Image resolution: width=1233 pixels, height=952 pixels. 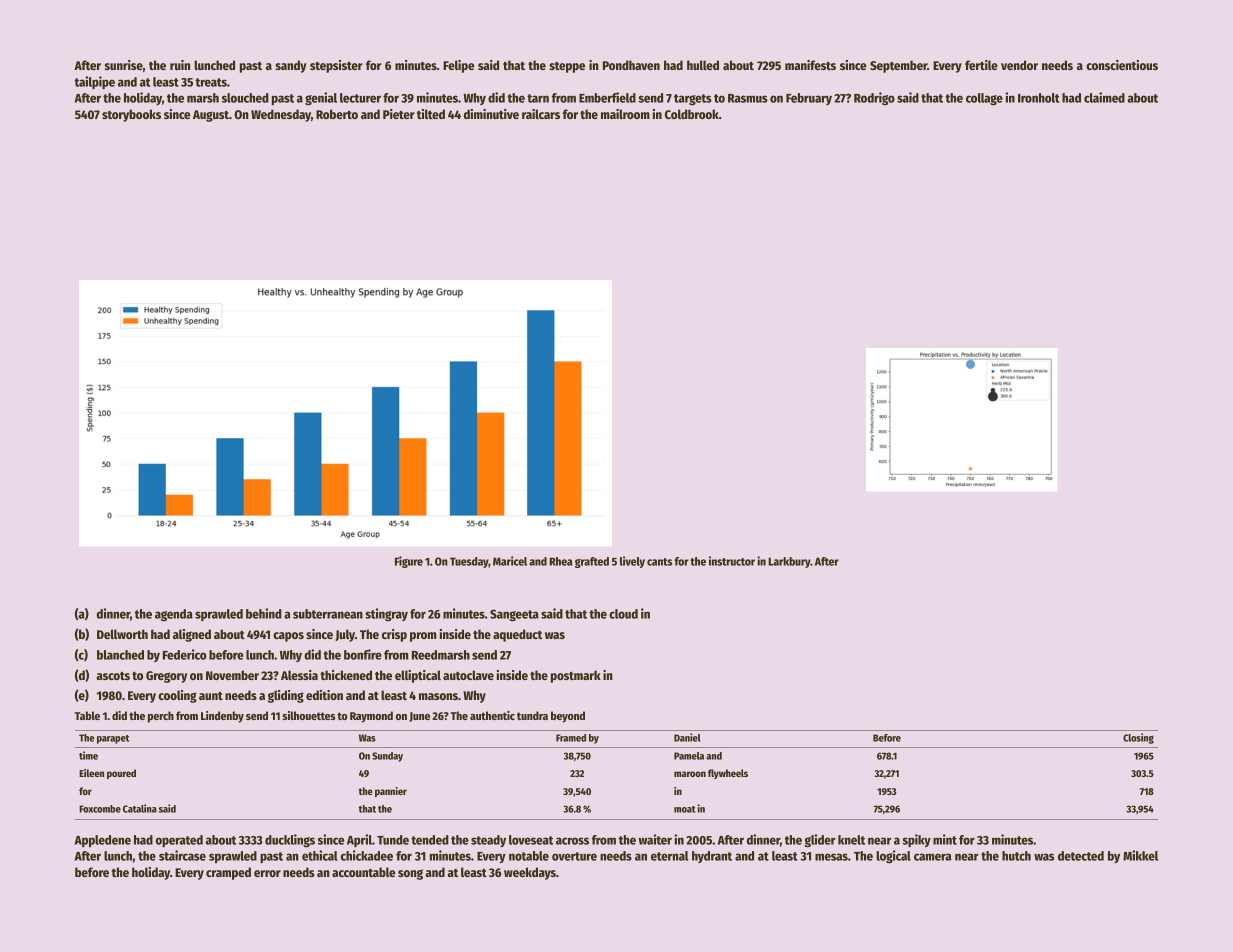 What do you see at coordinates (659, 562) in the screenshot?
I see `cants` at bounding box center [659, 562].
